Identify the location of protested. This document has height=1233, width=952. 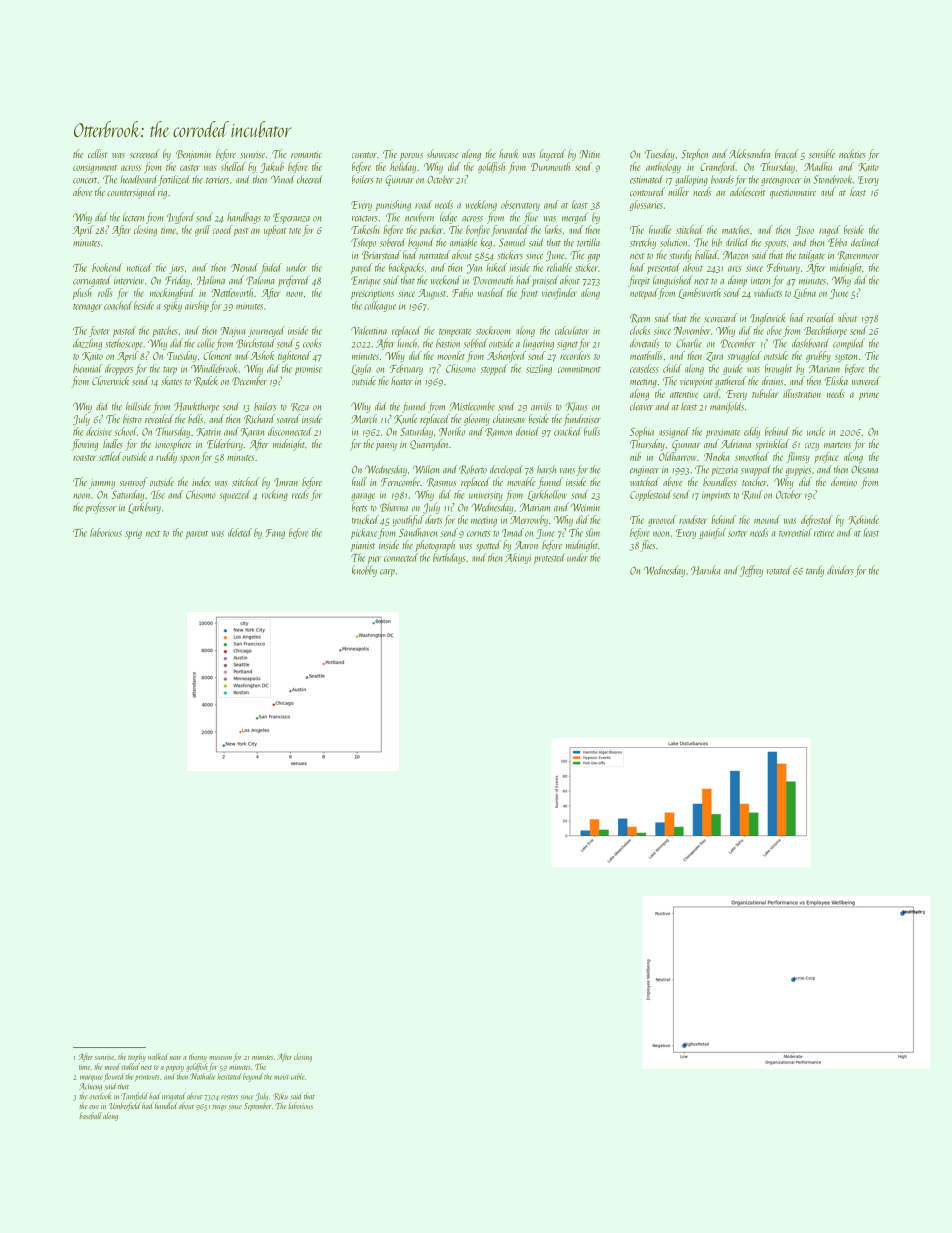
(550, 558).
